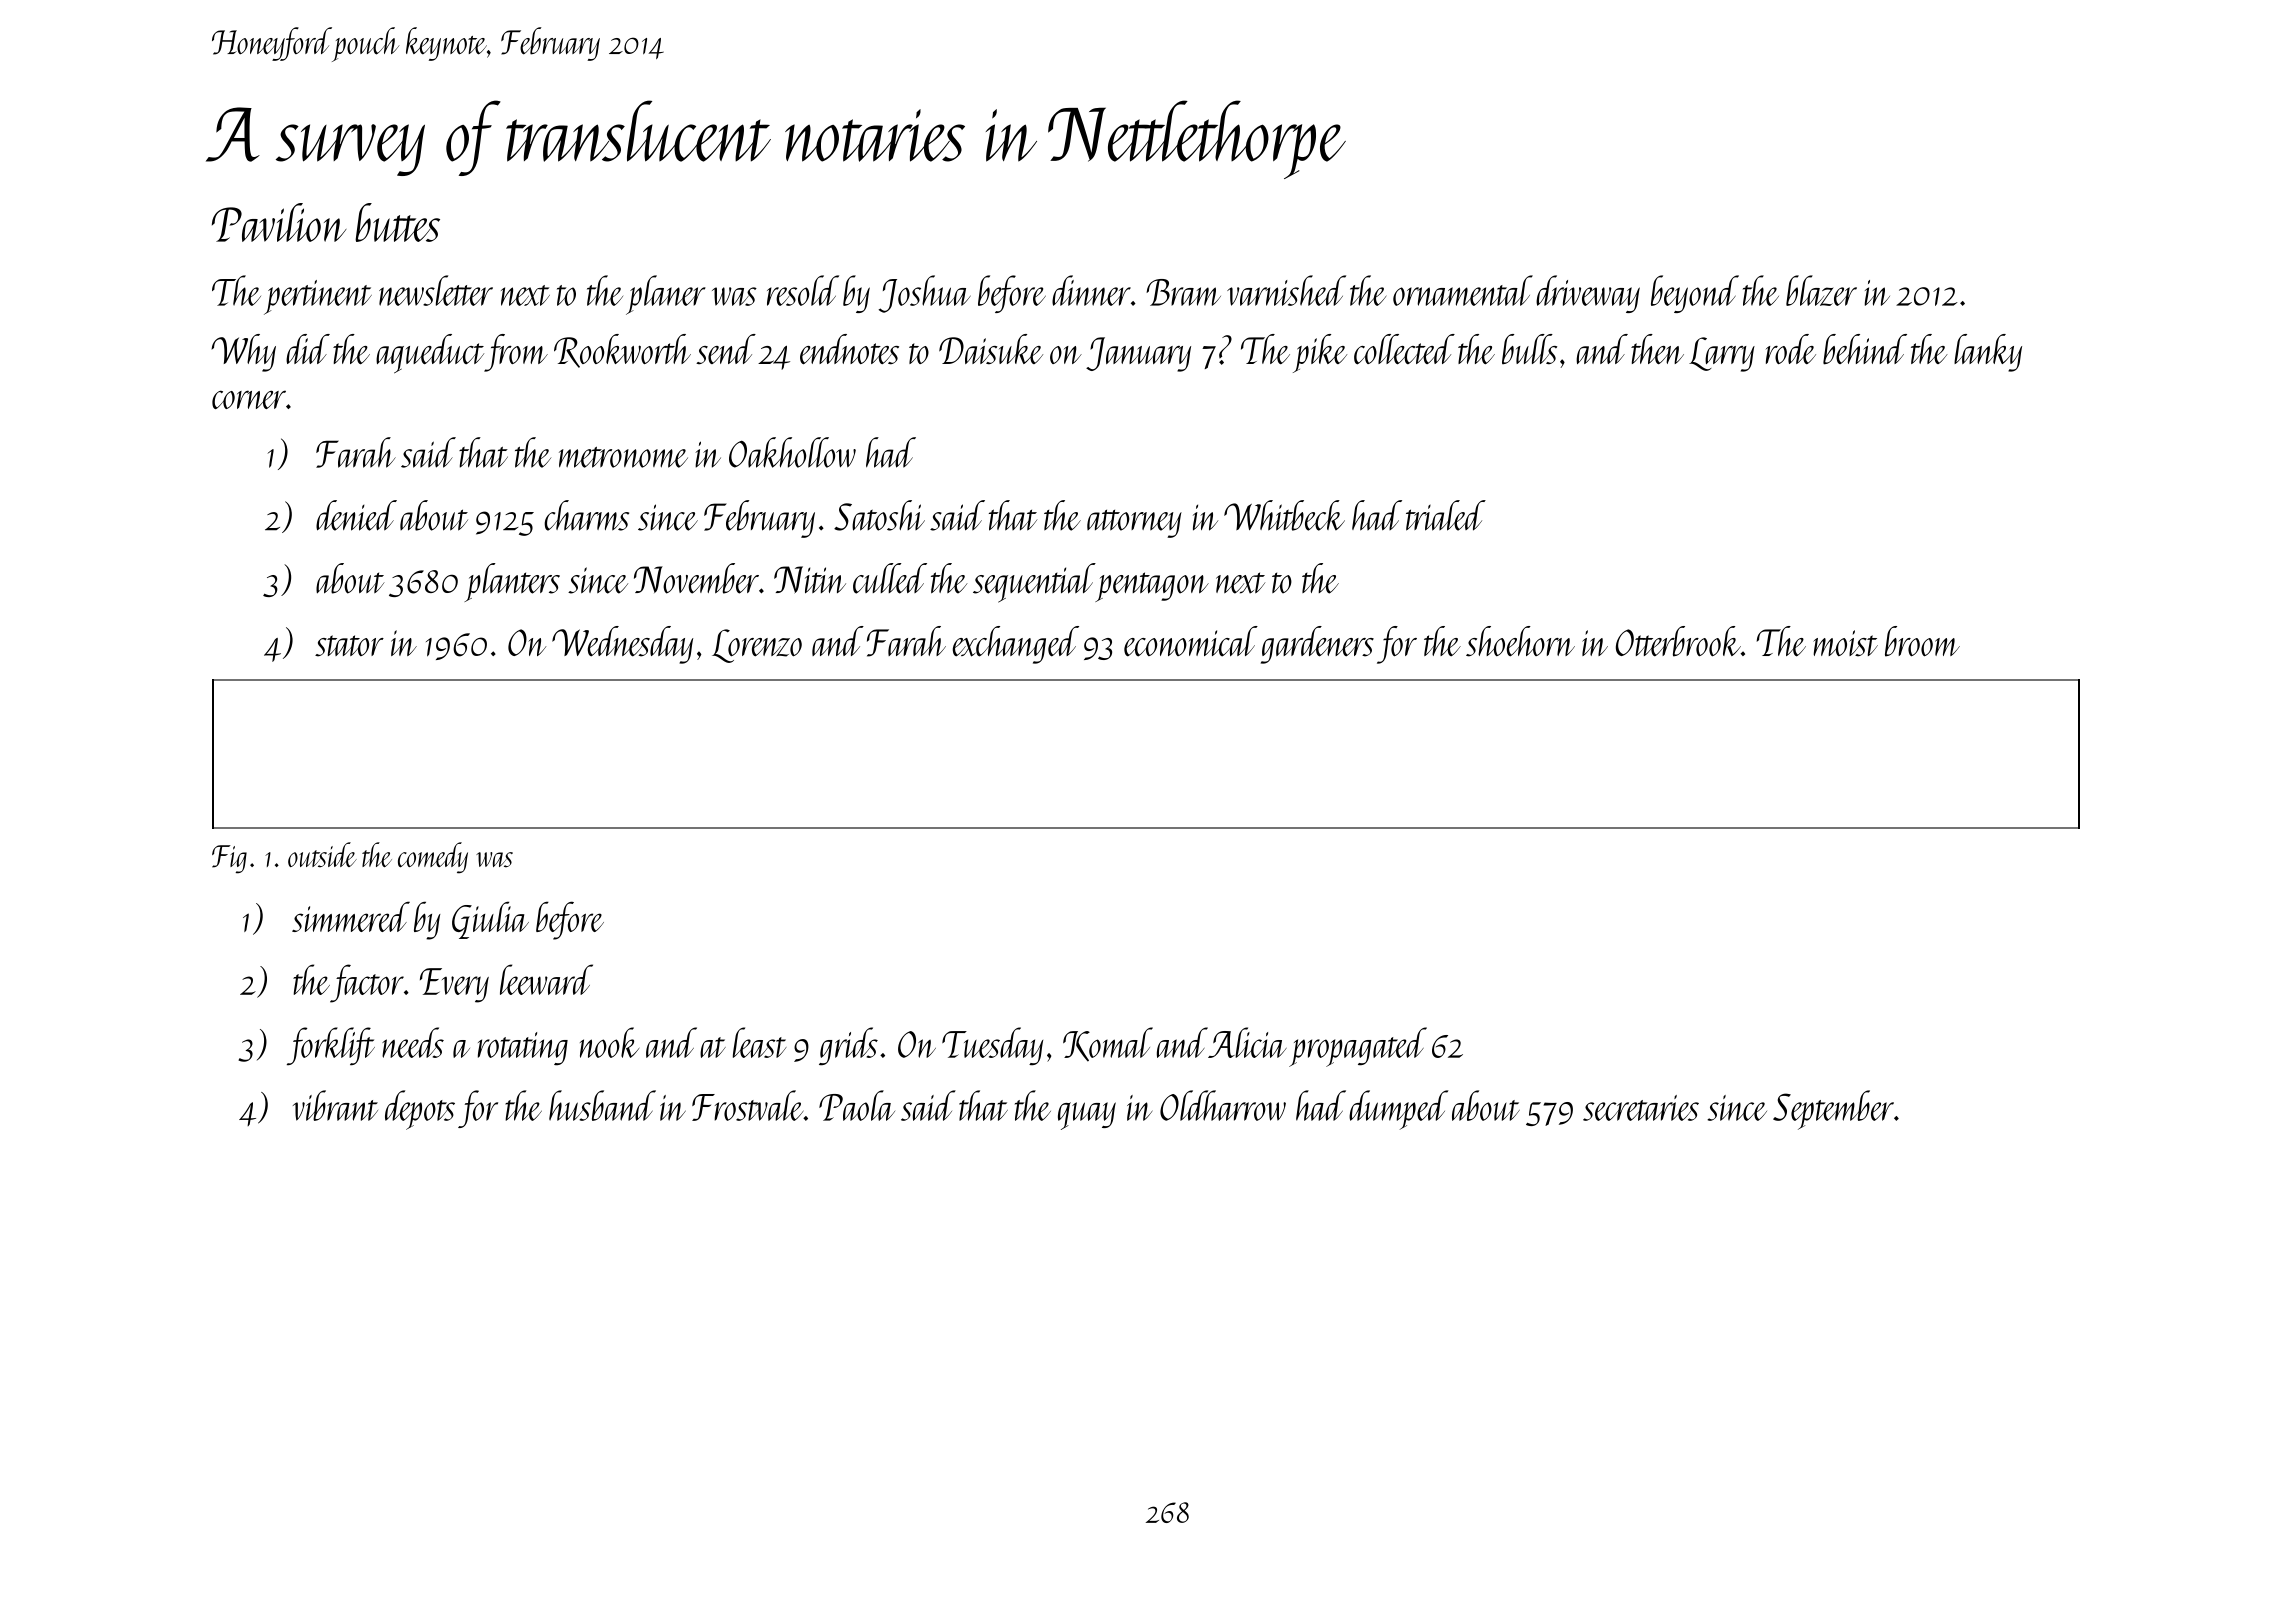  I want to click on stator, so click(349, 646).
